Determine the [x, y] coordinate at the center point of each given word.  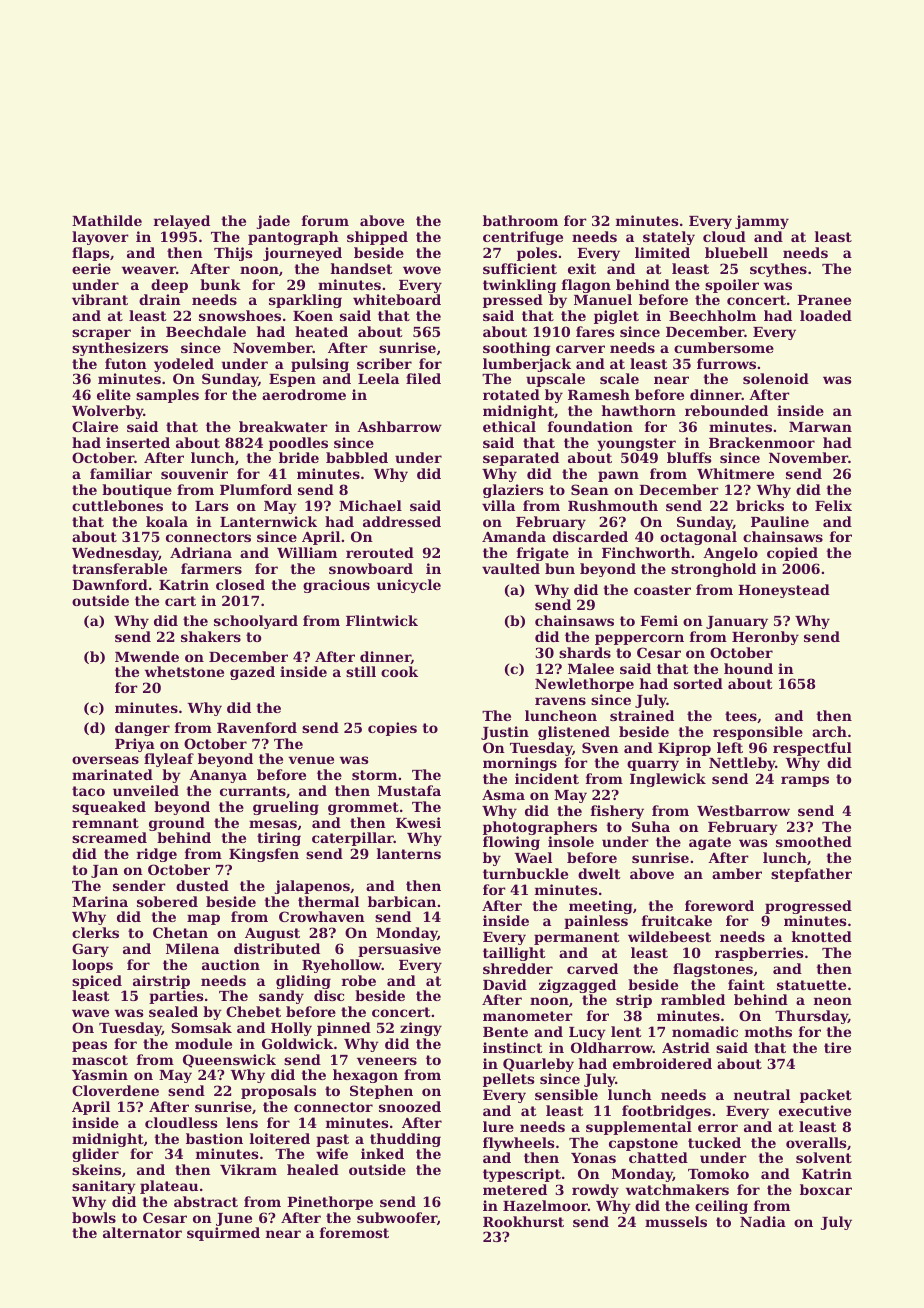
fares [595, 331]
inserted [138, 442]
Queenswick [229, 1061]
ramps [805, 781]
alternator [142, 1232]
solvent [824, 1157]
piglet [616, 317]
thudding [405, 1140]
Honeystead [784, 591]
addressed [402, 521]
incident [547, 778]
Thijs [233, 254]
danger [142, 729]
